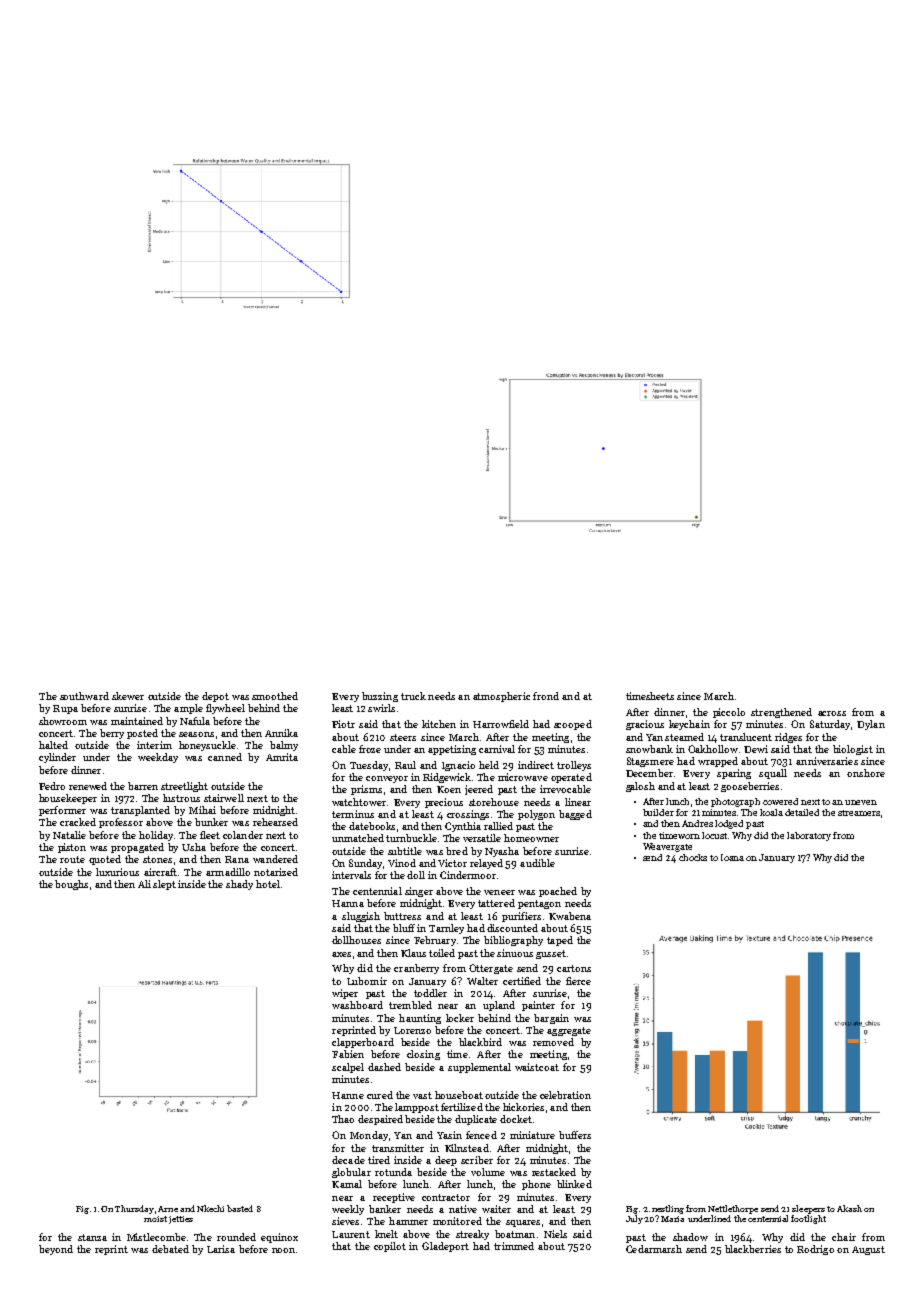  What do you see at coordinates (773, 774) in the image?
I see `squall` at bounding box center [773, 774].
